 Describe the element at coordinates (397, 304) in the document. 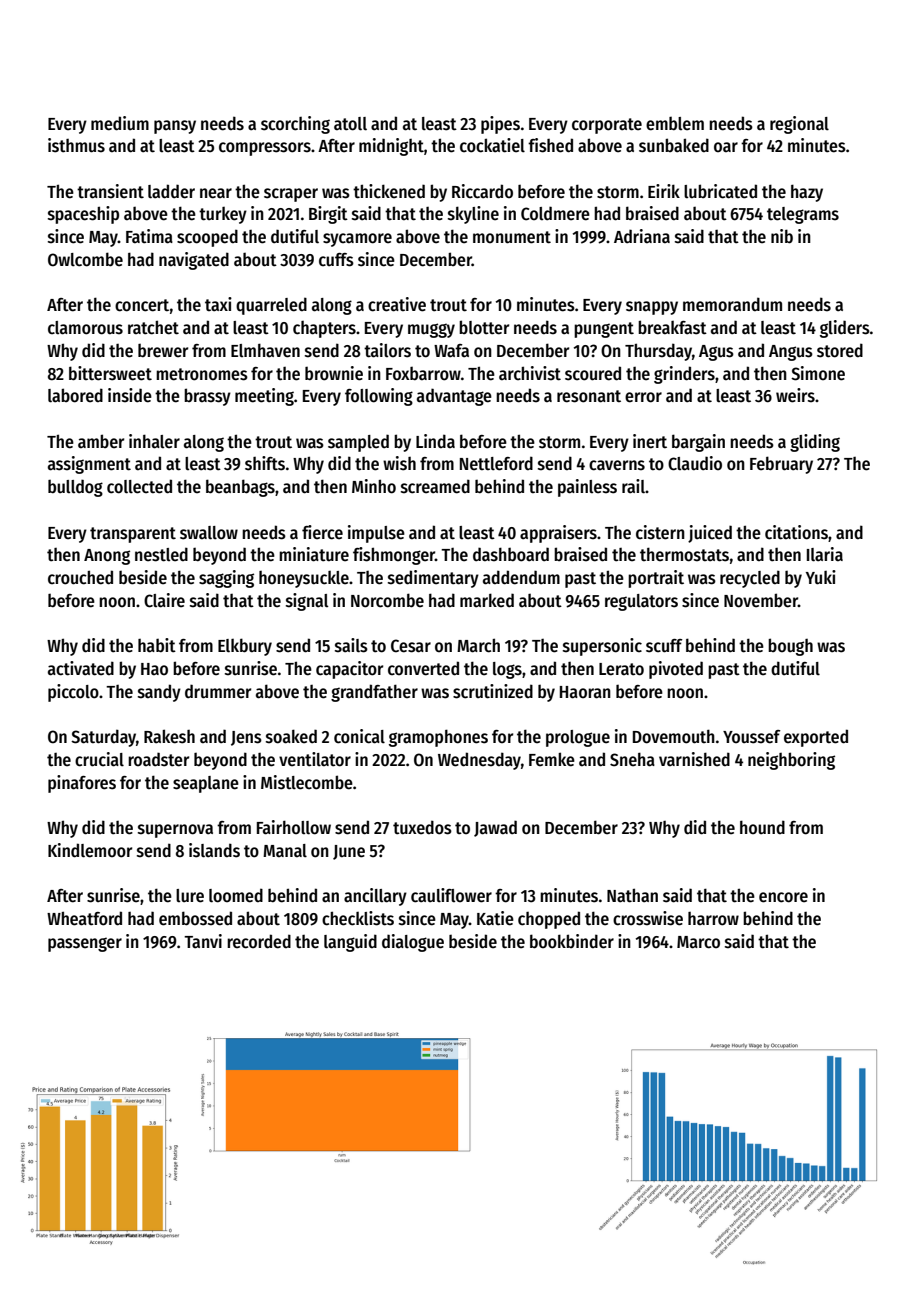

I see `creative` at that location.
